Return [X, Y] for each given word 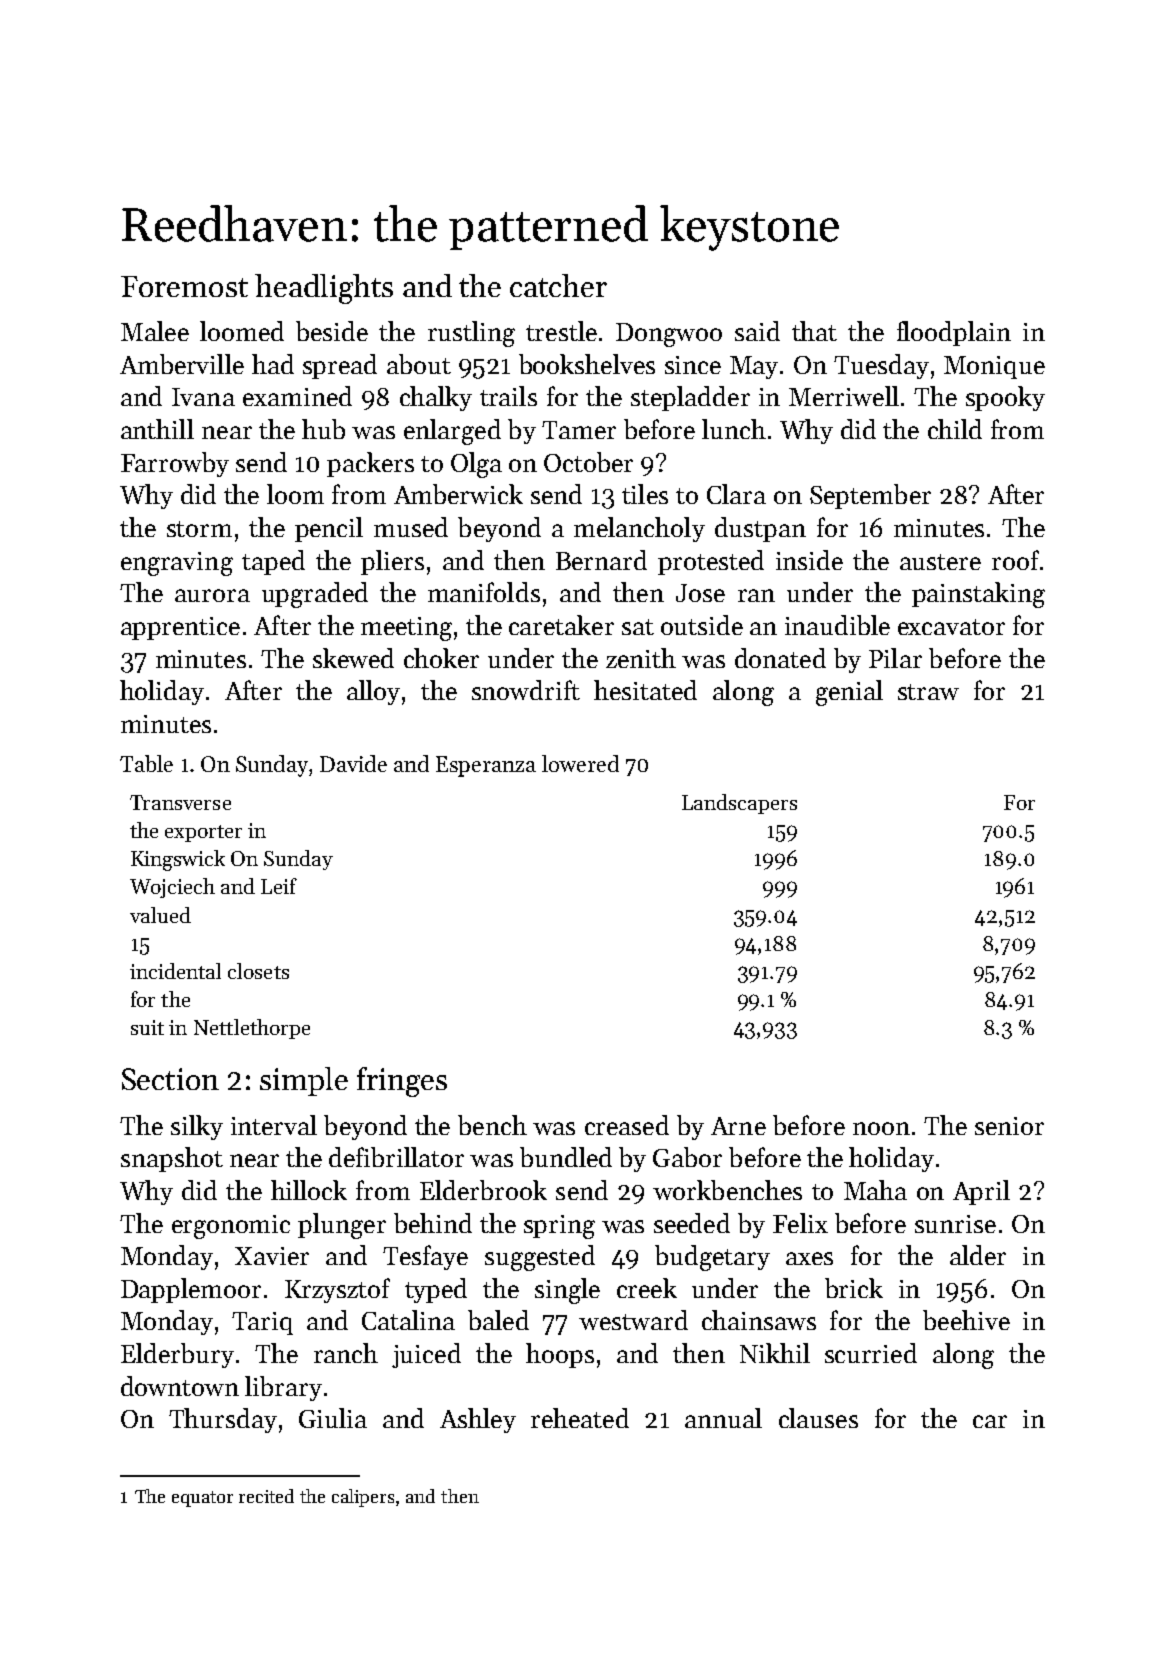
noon [881, 1128]
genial [849, 693]
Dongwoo [669, 335]
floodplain [954, 333]
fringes [402, 1082]
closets [258, 971]
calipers [363, 1498]
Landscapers [739, 804]
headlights [324, 289]
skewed [353, 658]
